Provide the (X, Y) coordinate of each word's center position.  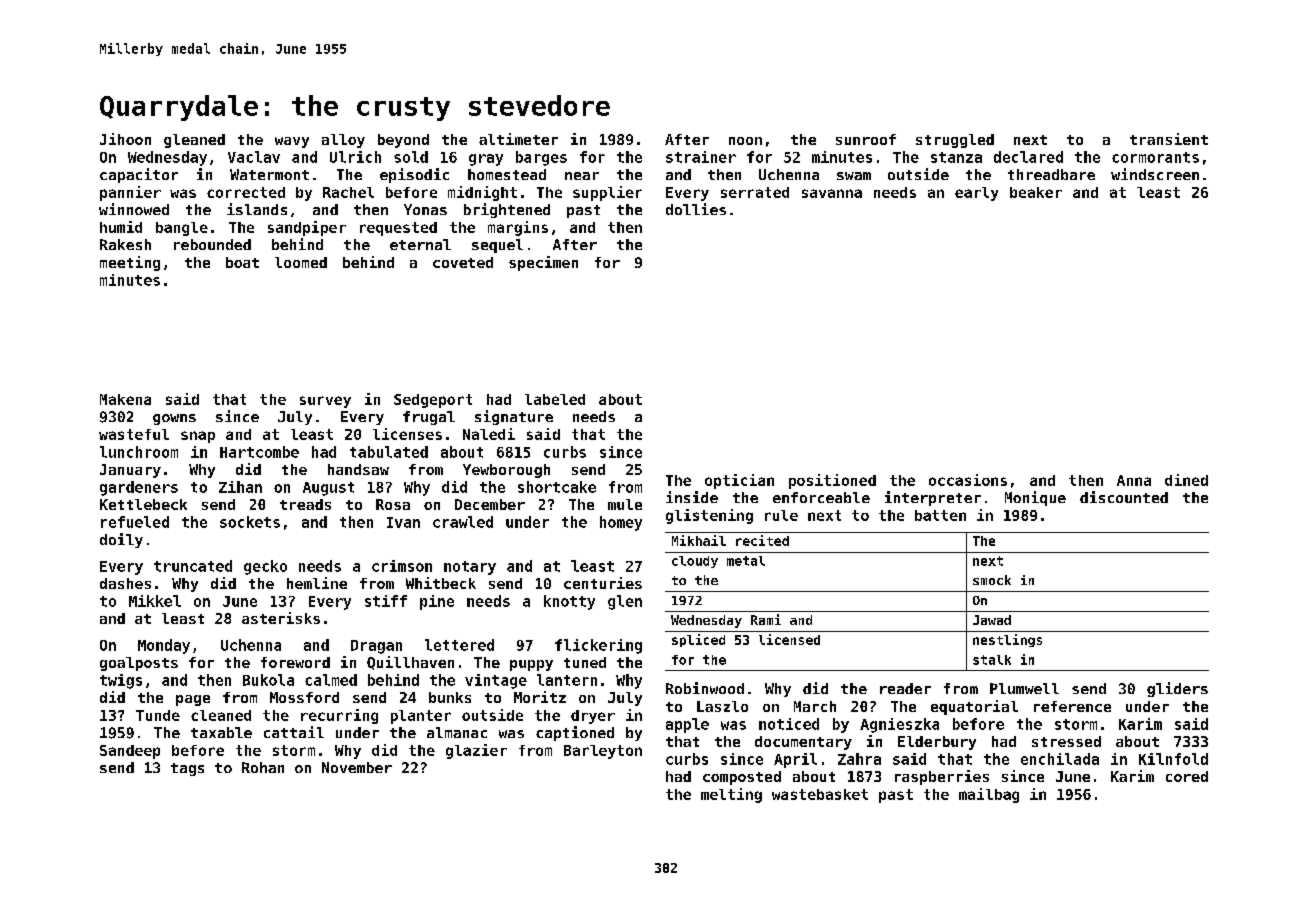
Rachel (348, 192)
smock (992, 580)
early (976, 194)
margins (518, 228)
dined (1186, 480)
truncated (193, 566)
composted (742, 778)
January (130, 471)
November (357, 767)
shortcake (557, 487)
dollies (696, 209)
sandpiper (307, 228)
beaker (1036, 192)
